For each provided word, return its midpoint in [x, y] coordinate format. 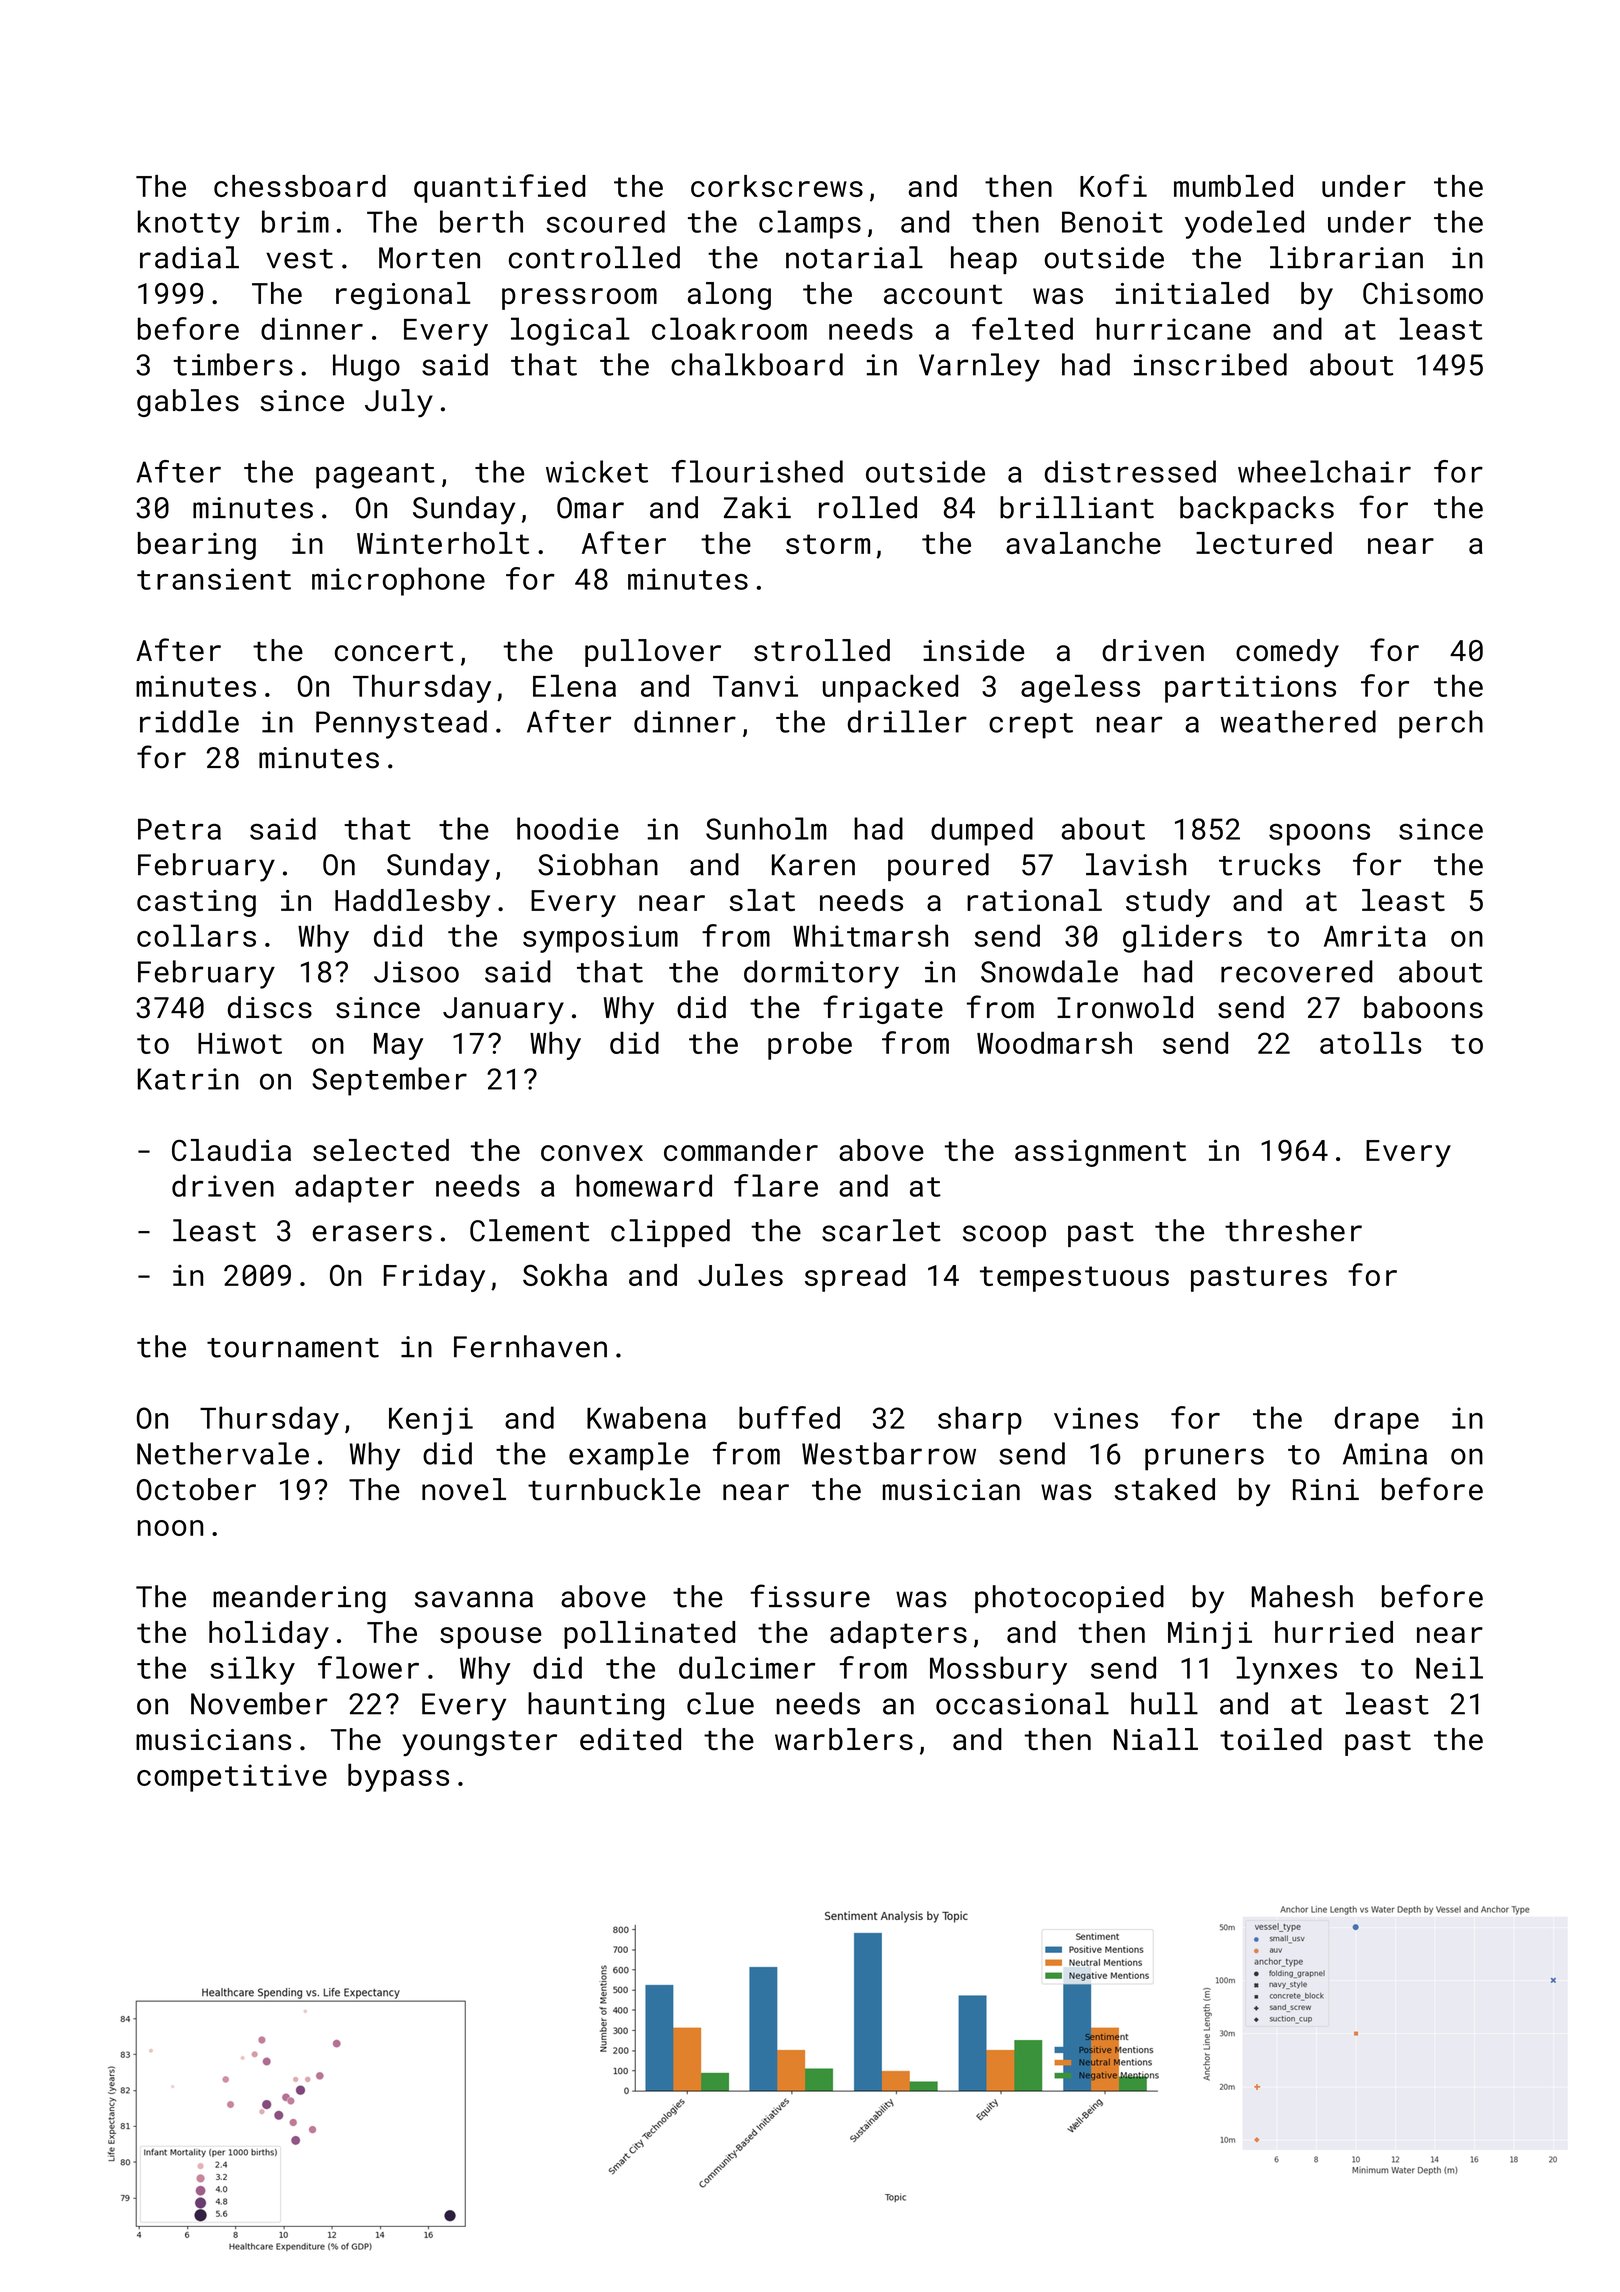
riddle [189, 721]
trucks [1269, 864]
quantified [499, 188]
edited [630, 1739]
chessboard [300, 186]
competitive [232, 1778]
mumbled [1233, 186]
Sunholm [766, 828]
